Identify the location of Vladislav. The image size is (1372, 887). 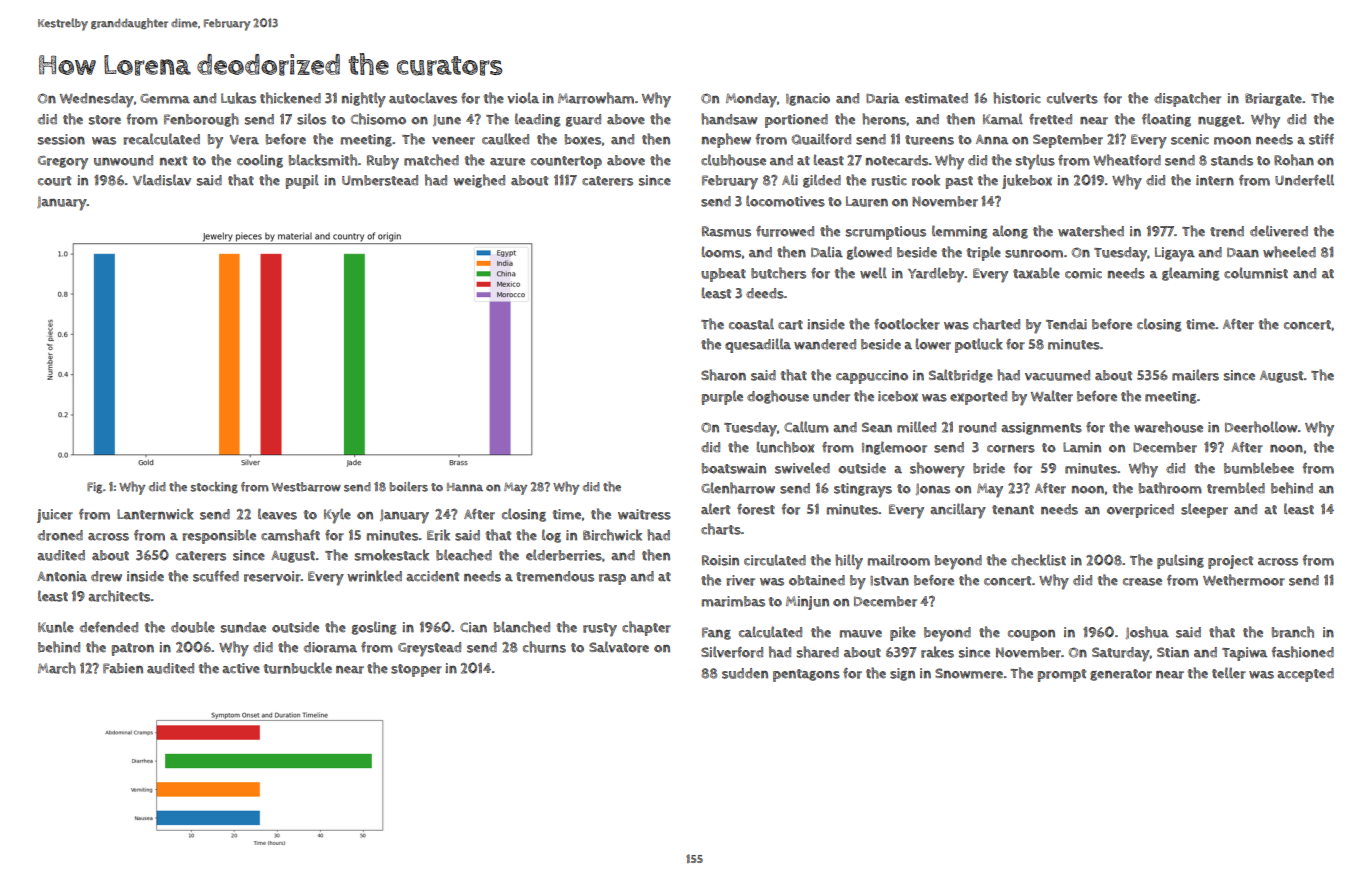
(162, 180).
